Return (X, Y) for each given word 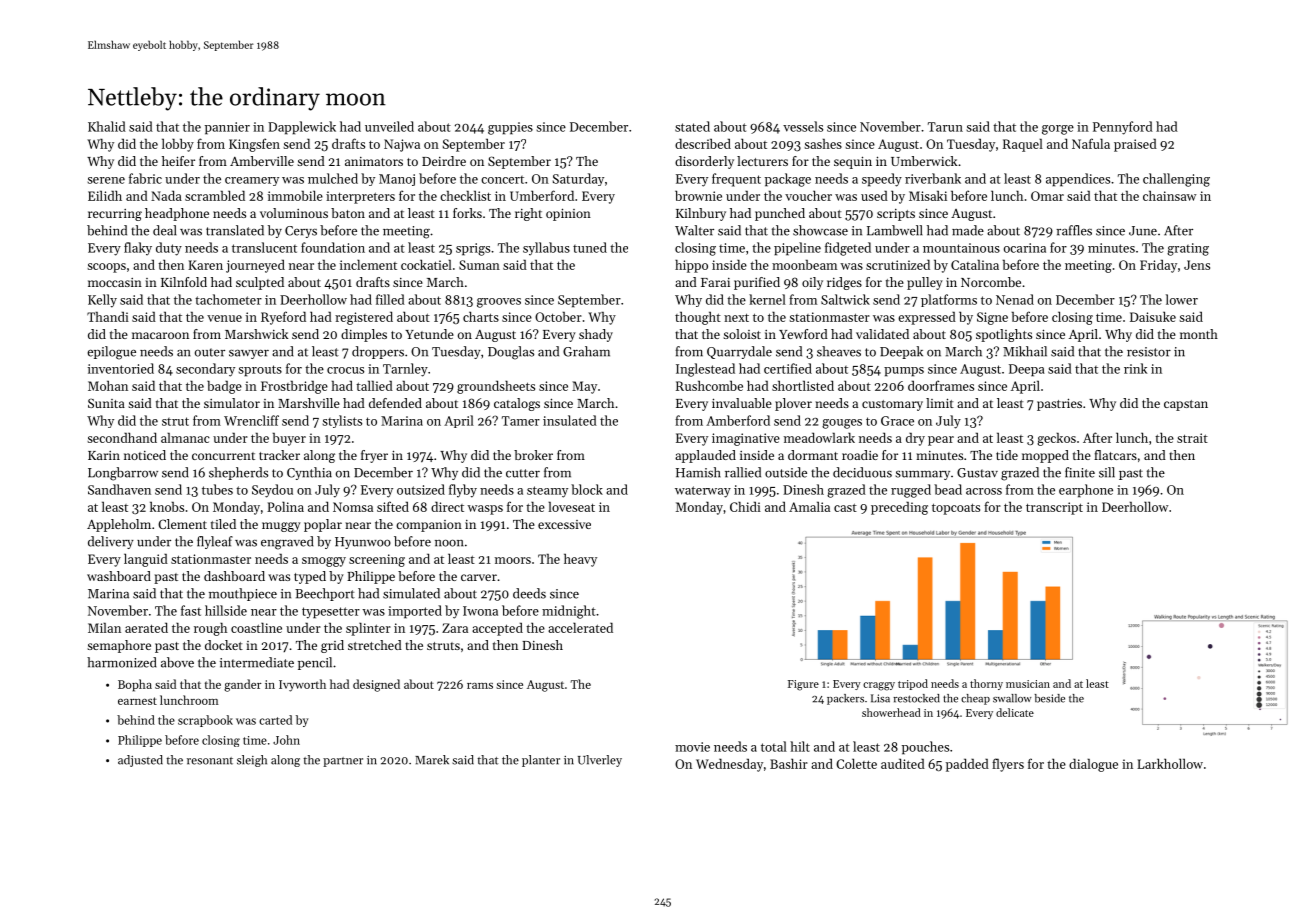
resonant (210, 761)
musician (1028, 684)
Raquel (1023, 145)
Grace (897, 421)
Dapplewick (302, 128)
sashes (823, 144)
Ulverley (600, 761)
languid (146, 560)
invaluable (742, 403)
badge (224, 387)
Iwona (480, 611)
